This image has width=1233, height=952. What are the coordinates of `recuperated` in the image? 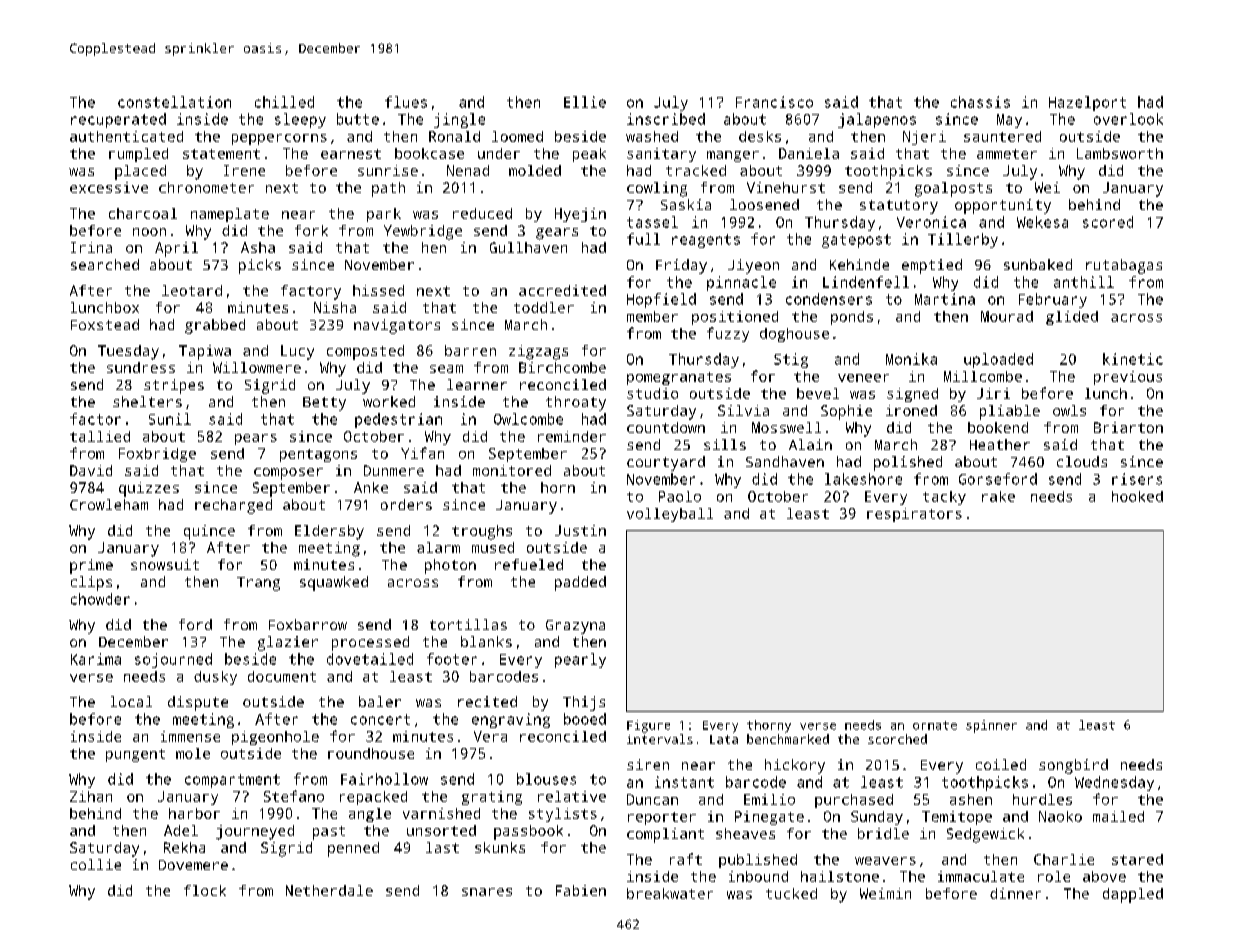 It's located at (118, 120).
